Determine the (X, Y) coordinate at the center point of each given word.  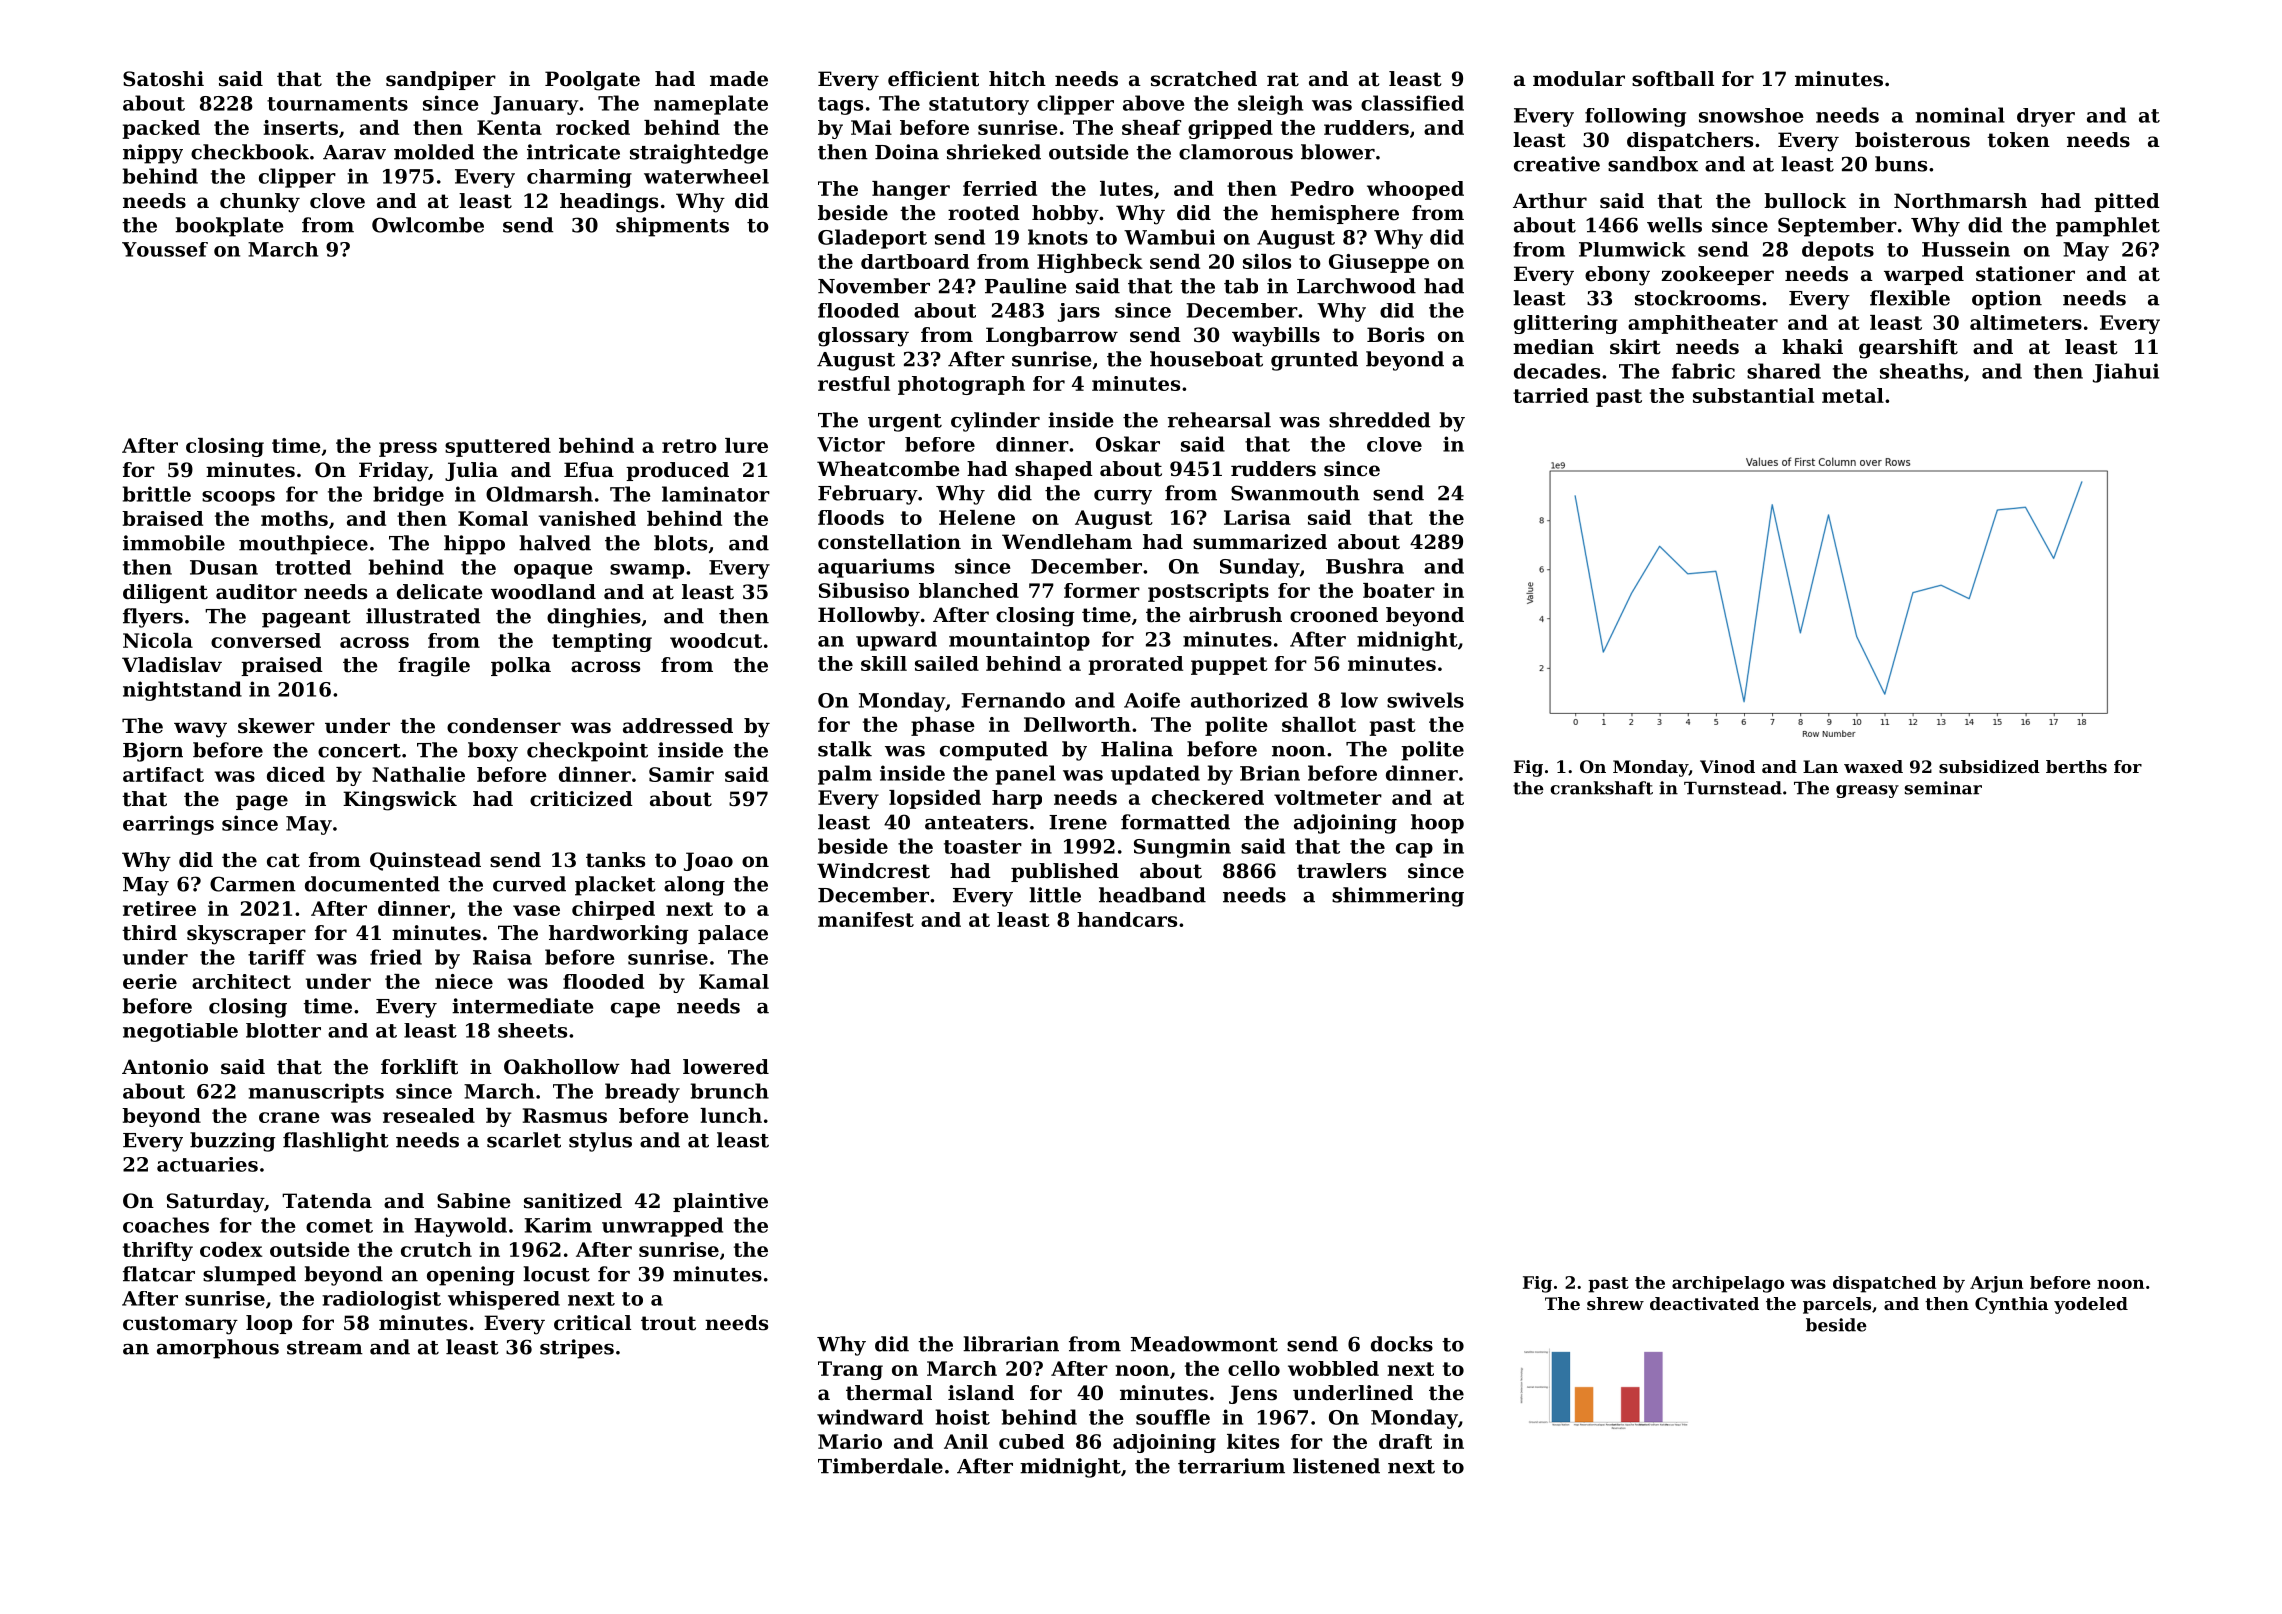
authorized (1249, 700)
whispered (504, 1300)
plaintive (720, 1202)
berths (2076, 766)
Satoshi (163, 79)
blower (1338, 152)
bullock (1805, 201)
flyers (153, 618)
